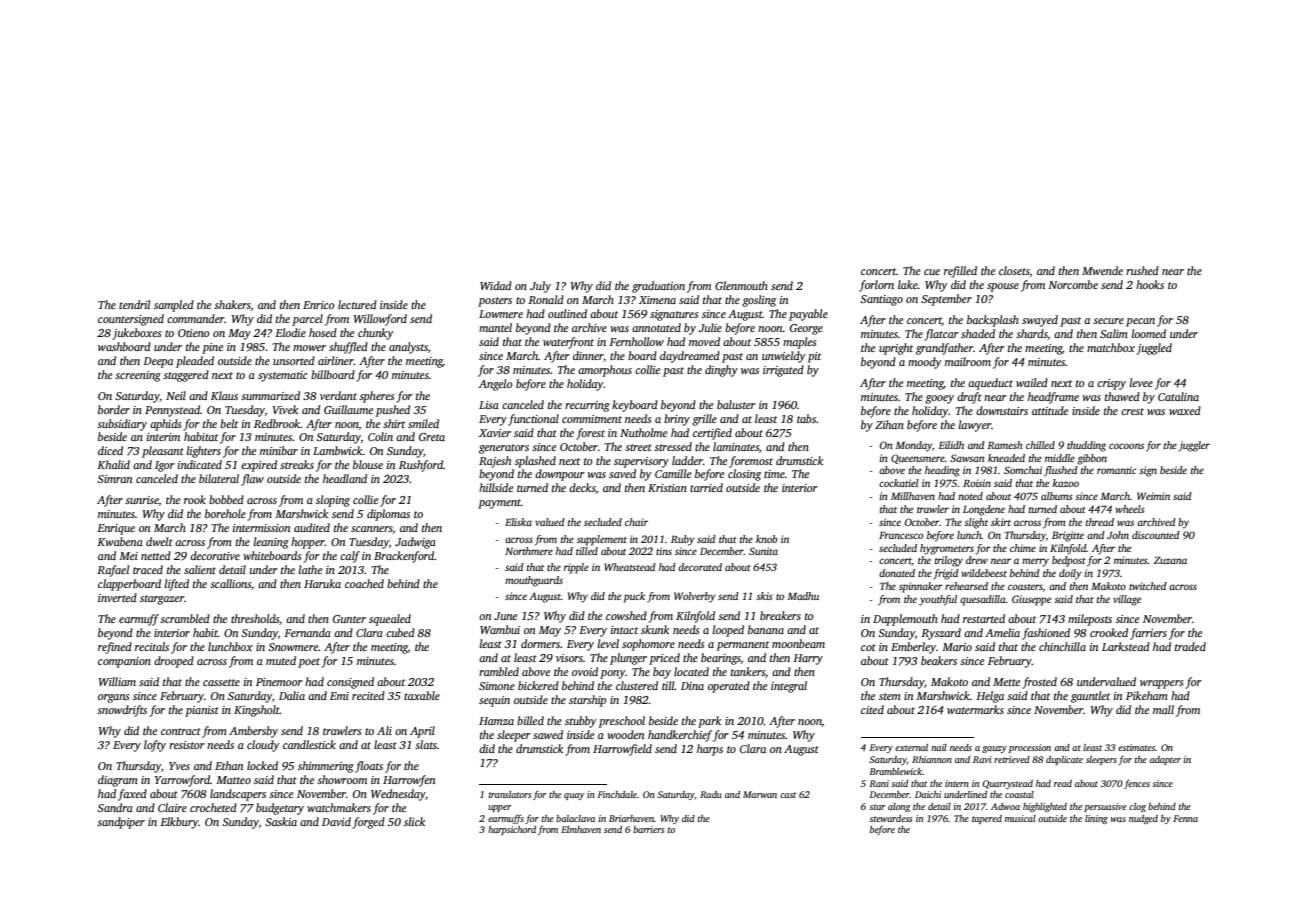 This image has width=1308, height=924. I want to click on Angelo, so click(496, 385).
